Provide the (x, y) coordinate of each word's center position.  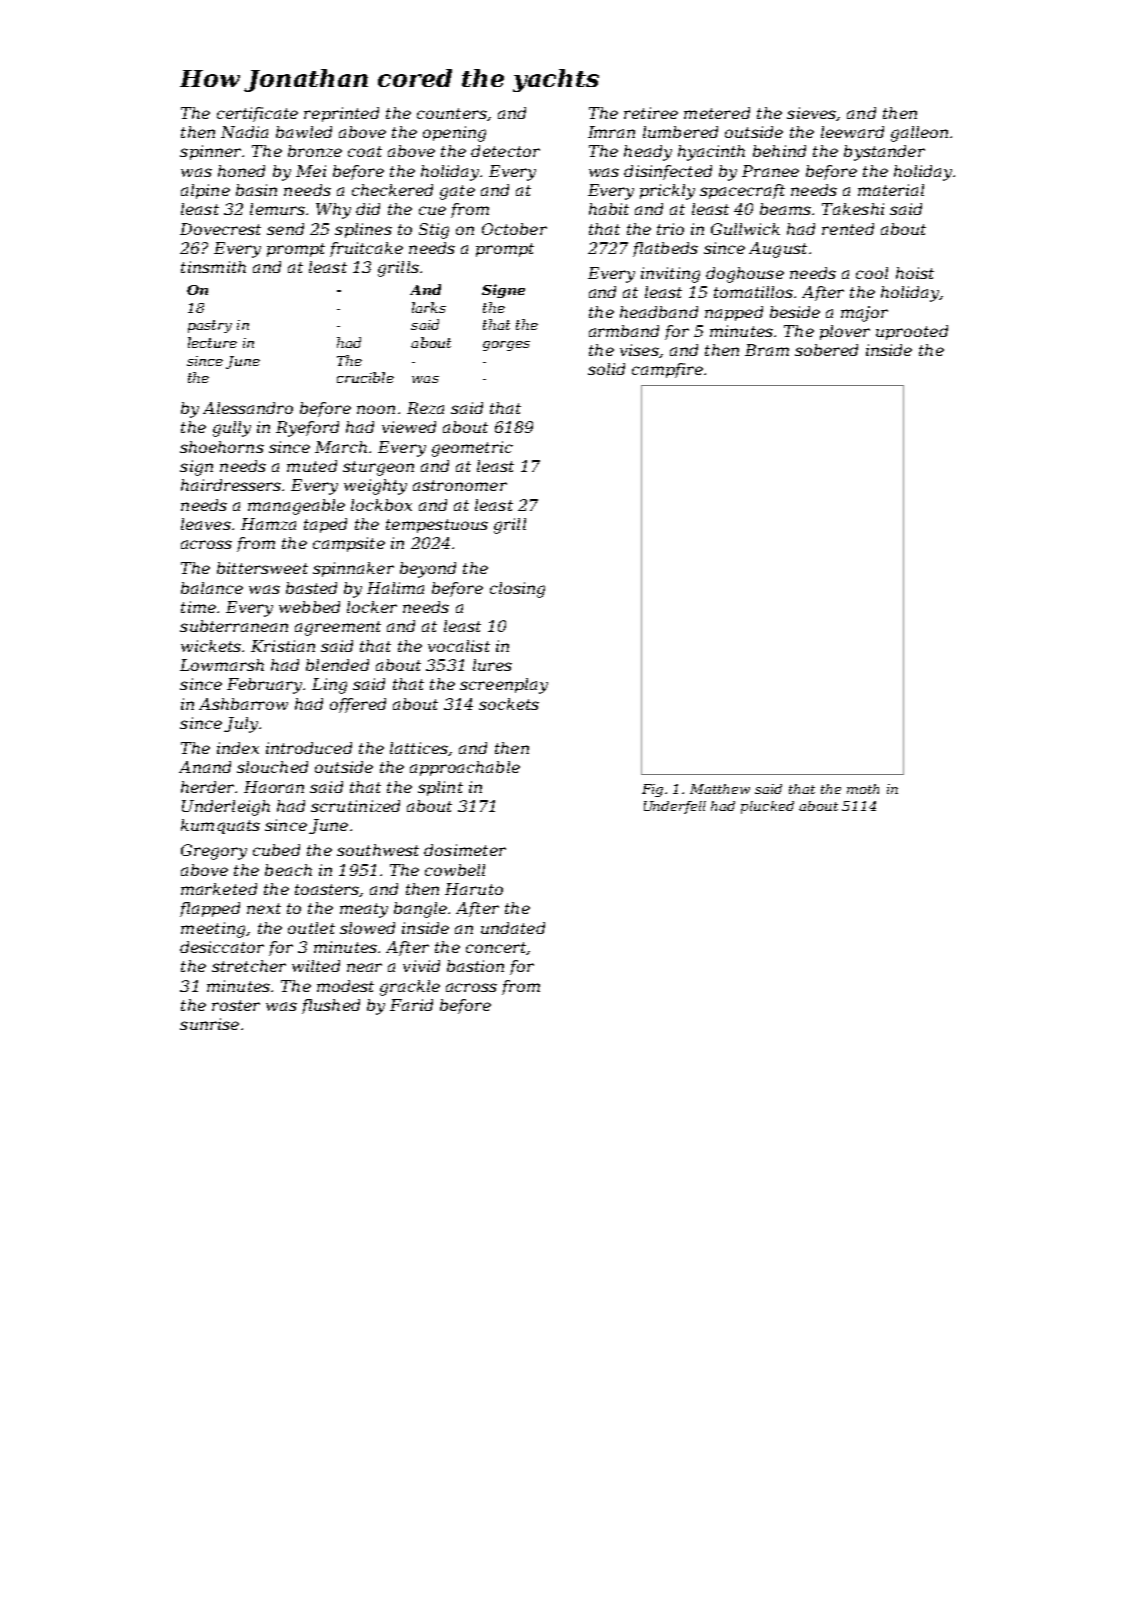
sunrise (209, 1024)
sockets (509, 704)
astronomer (460, 485)
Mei (311, 171)
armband (624, 331)
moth (863, 789)
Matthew (720, 789)
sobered (826, 350)
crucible (365, 377)
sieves (812, 114)
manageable (296, 507)
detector (505, 151)
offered (358, 705)
